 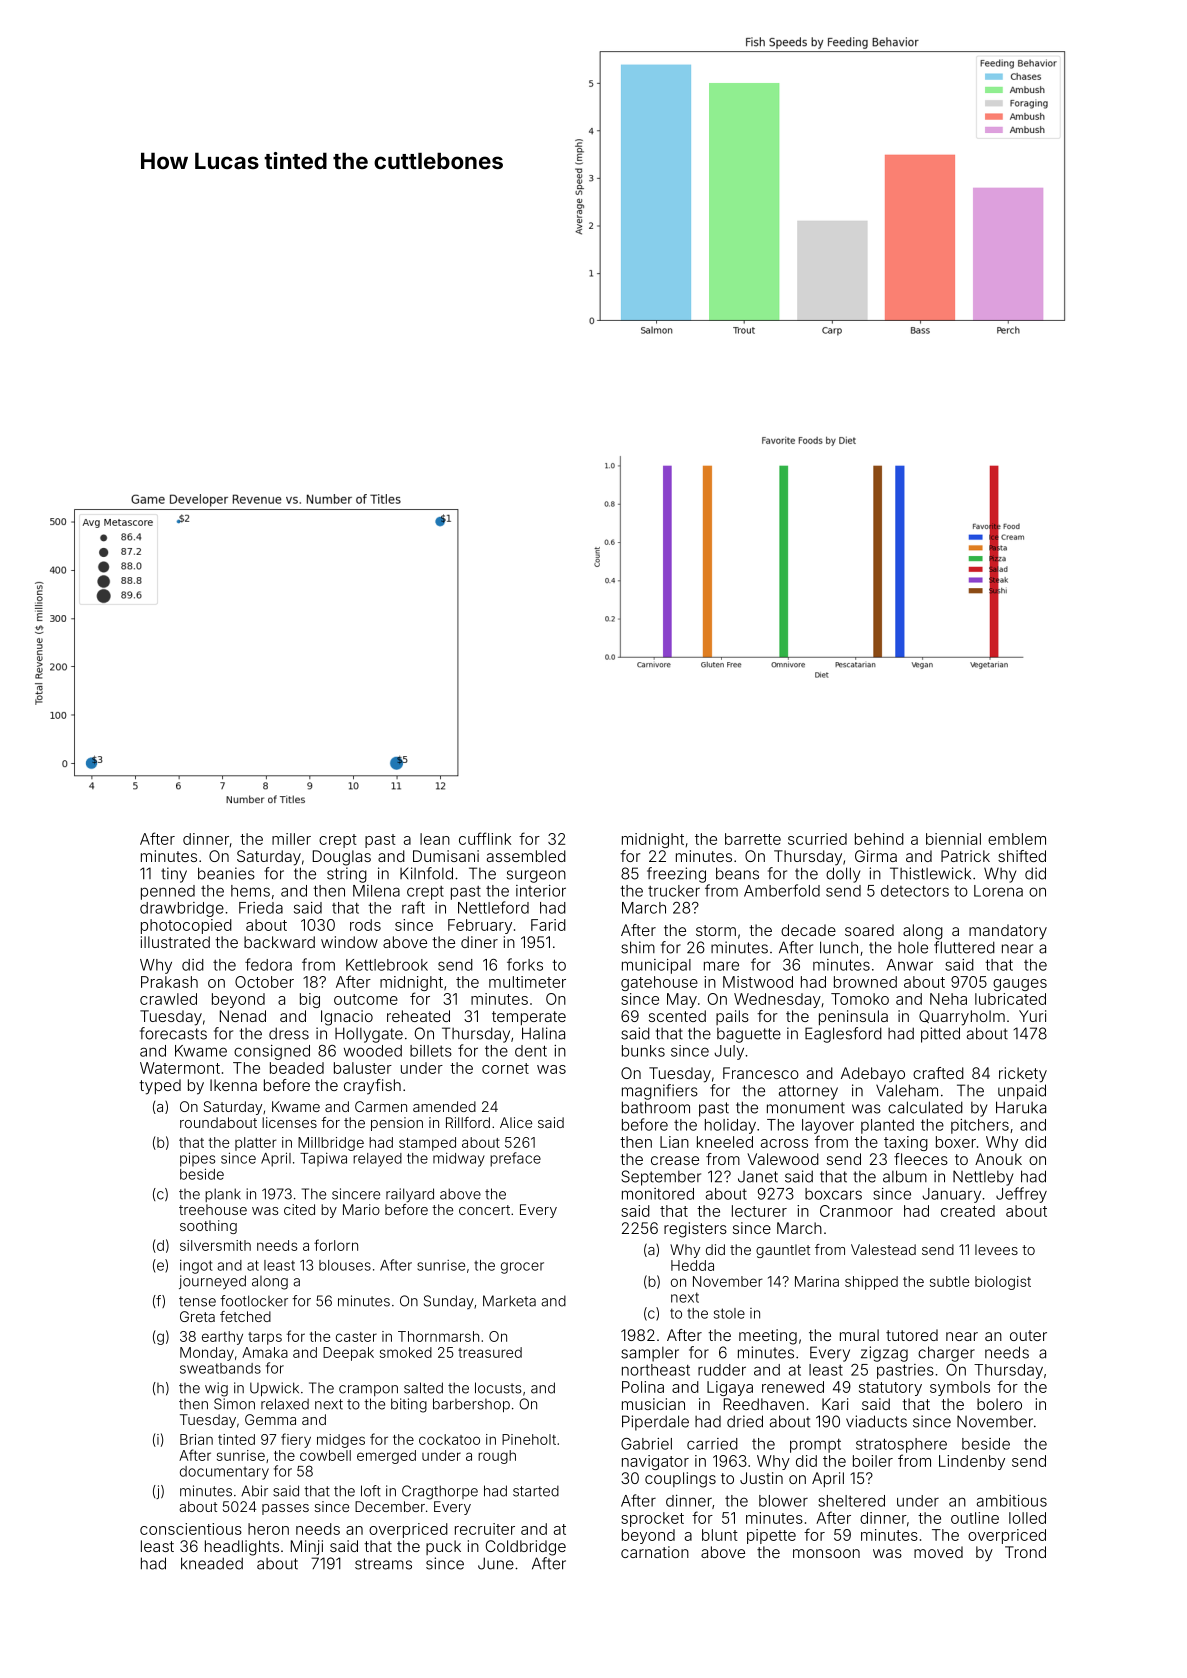 What do you see at coordinates (291, 839) in the image?
I see `miller` at bounding box center [291, 839].
